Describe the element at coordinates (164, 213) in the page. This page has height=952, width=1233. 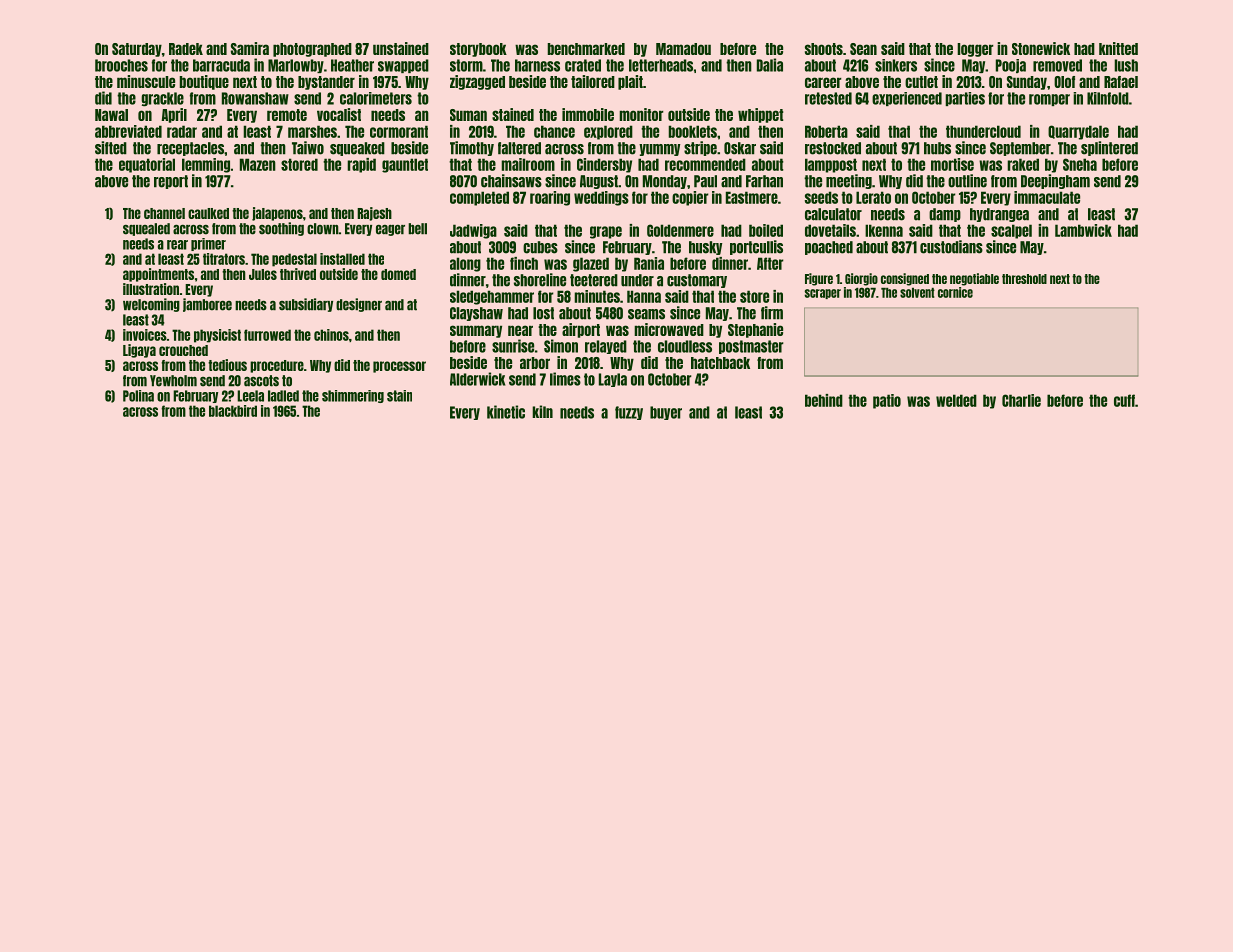
I see `channel` at that location.
